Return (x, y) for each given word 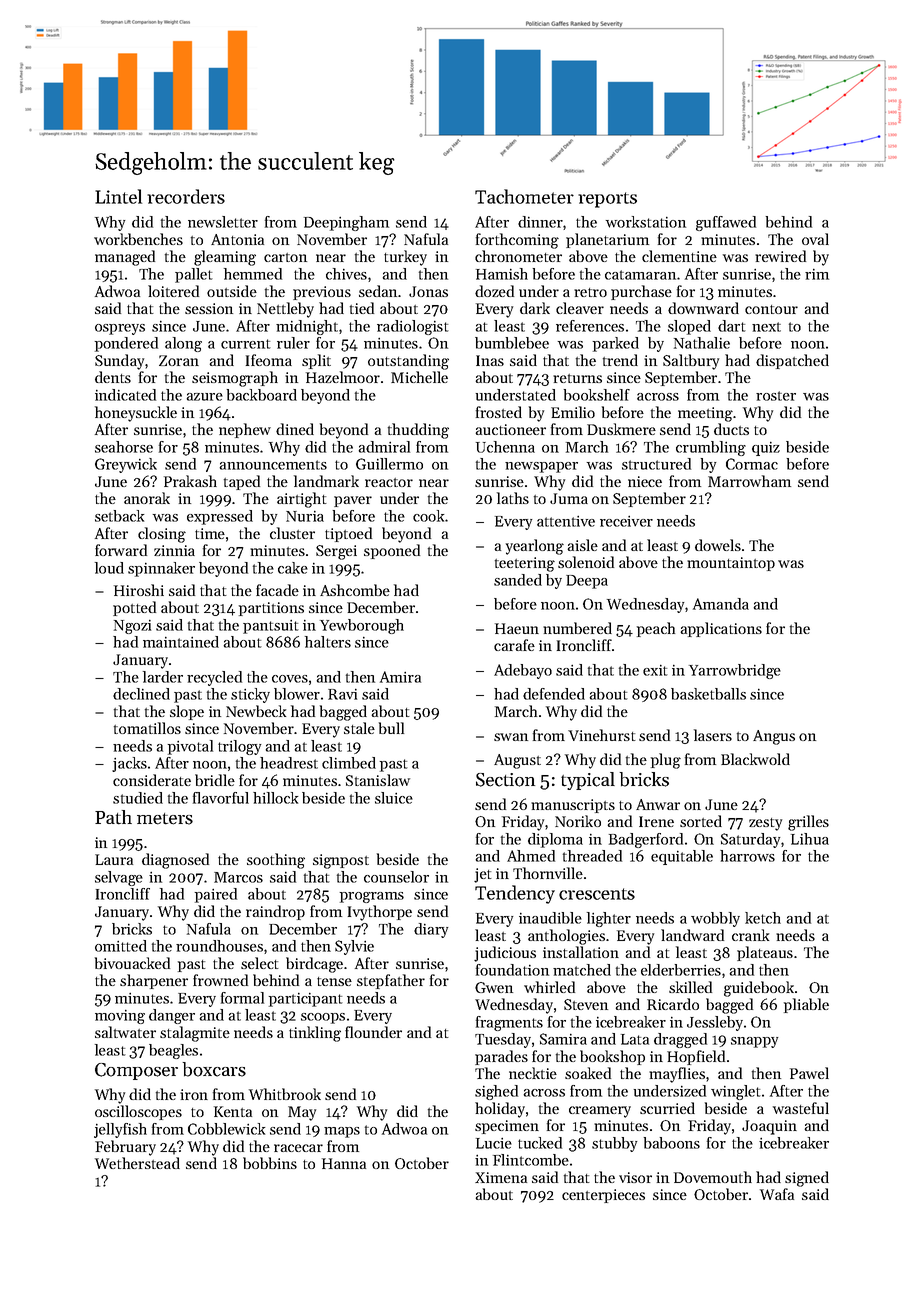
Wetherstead (137, 1163)
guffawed (726, 223)
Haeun (517, 628)
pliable (806, 1005)
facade (277, 590)
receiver (626, 521)
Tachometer (524, 196)
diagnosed (175, 861)
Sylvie (354, 947)
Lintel (118, 196)
